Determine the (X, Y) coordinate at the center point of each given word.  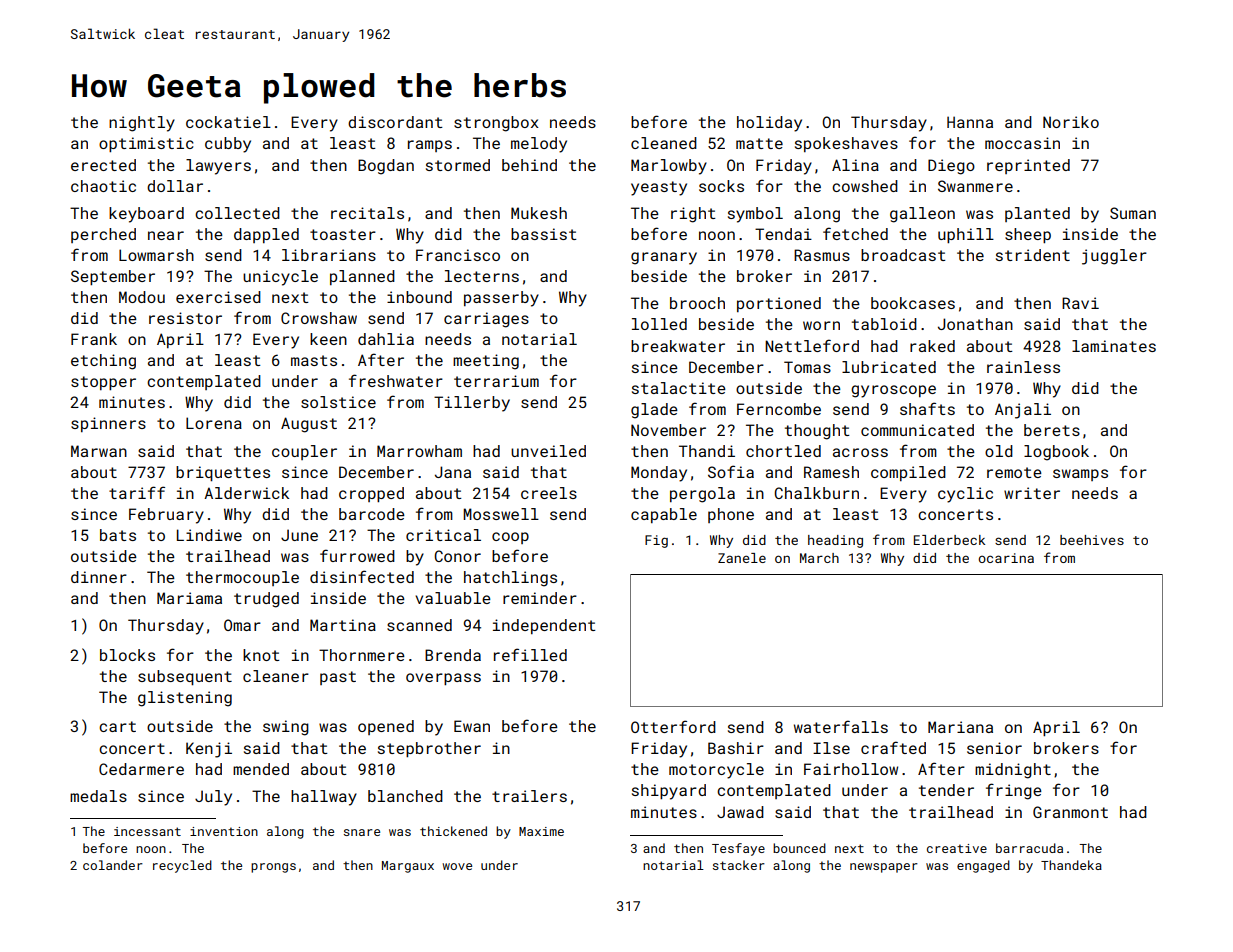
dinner (99, 577)
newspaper (884, 868)
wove (457, 866)
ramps (430, 146)
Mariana (960, 727)
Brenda (453, 655)
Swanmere (975, 186)
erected (103, 165)
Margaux (408, 867)
